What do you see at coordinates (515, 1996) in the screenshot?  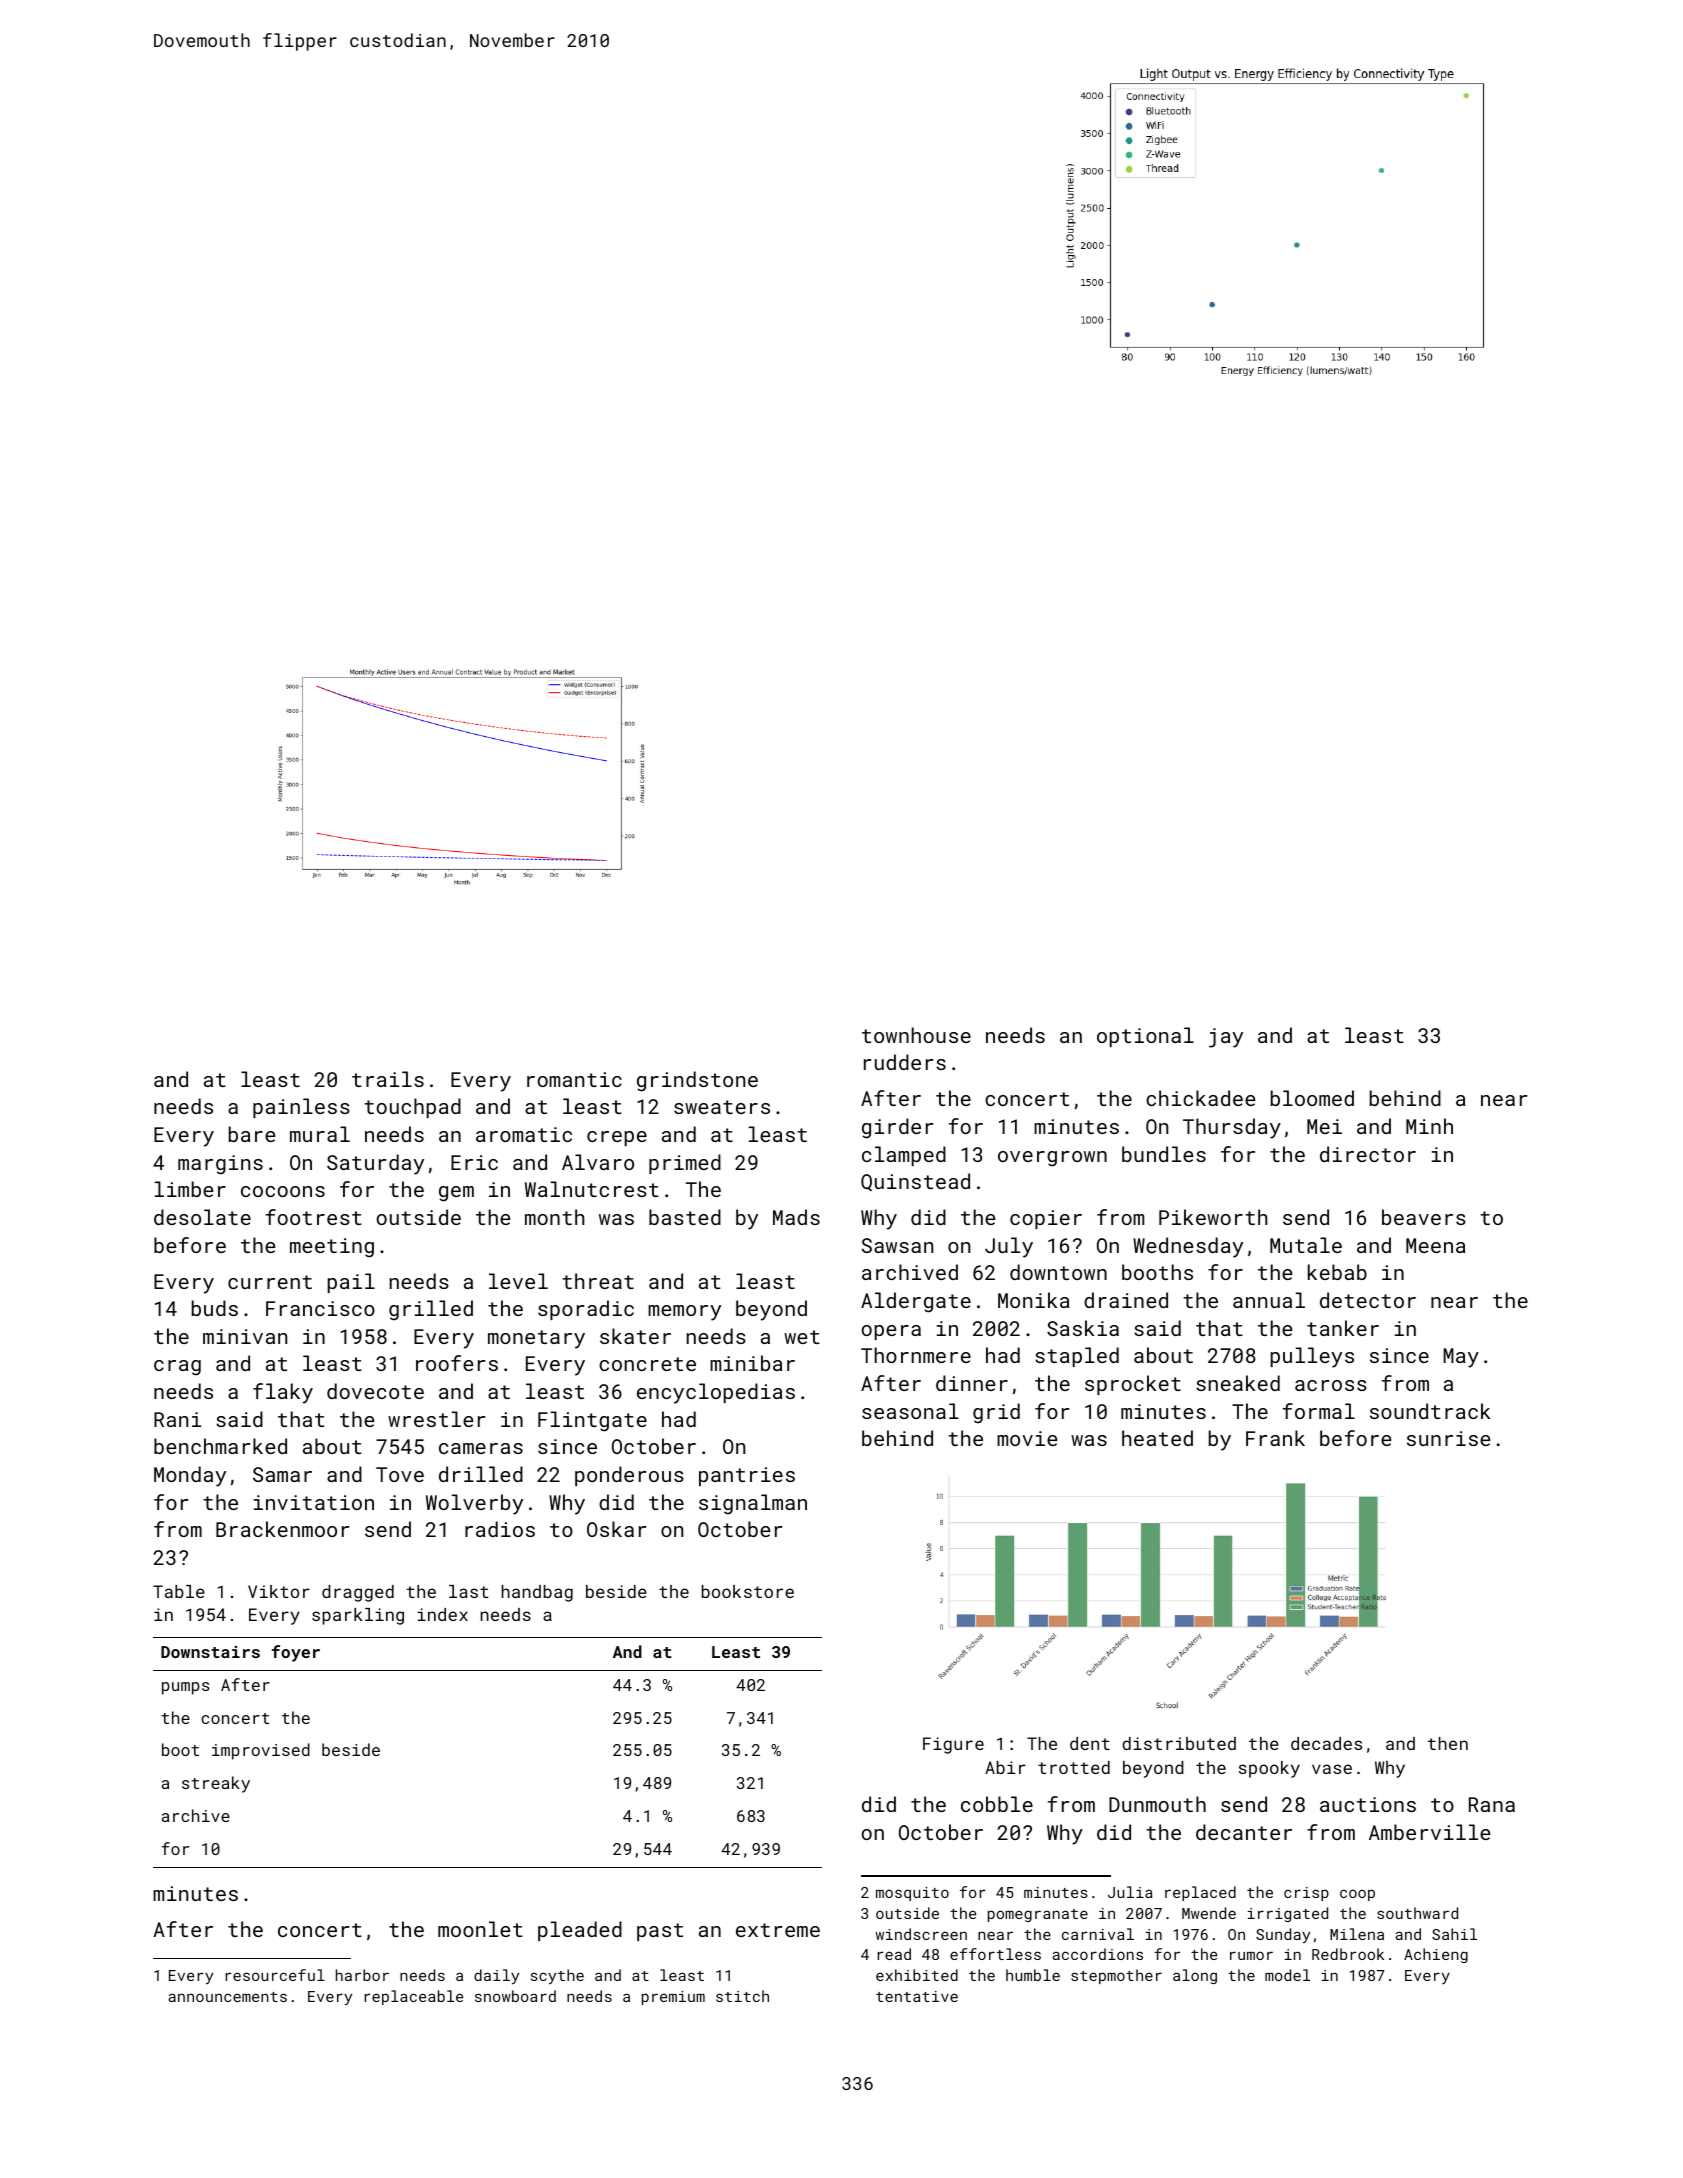 I see `snowboard` at bounding box center [515, 1996].
